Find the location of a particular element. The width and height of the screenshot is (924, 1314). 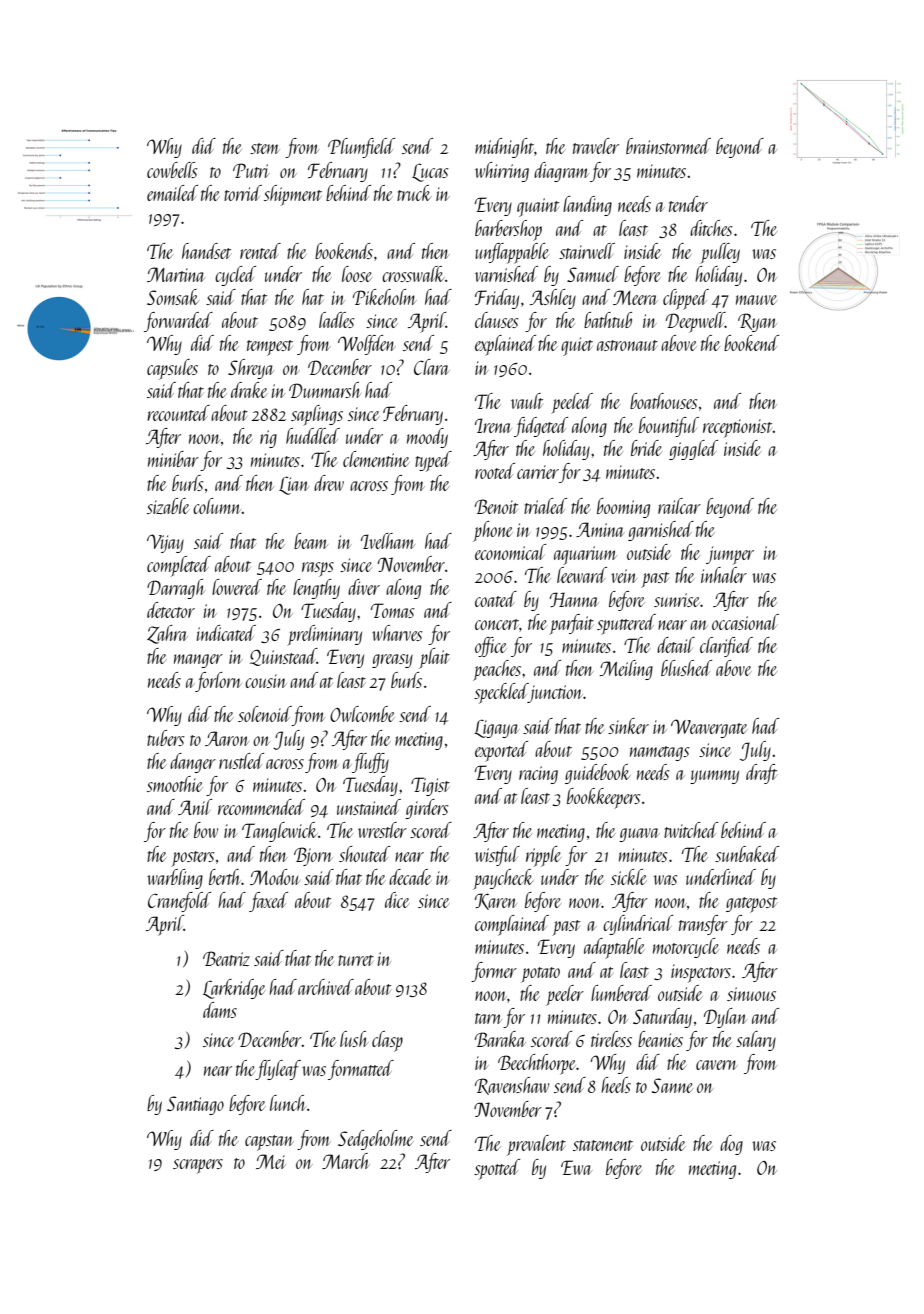

clasp is located at coordinates (387, 1041).
